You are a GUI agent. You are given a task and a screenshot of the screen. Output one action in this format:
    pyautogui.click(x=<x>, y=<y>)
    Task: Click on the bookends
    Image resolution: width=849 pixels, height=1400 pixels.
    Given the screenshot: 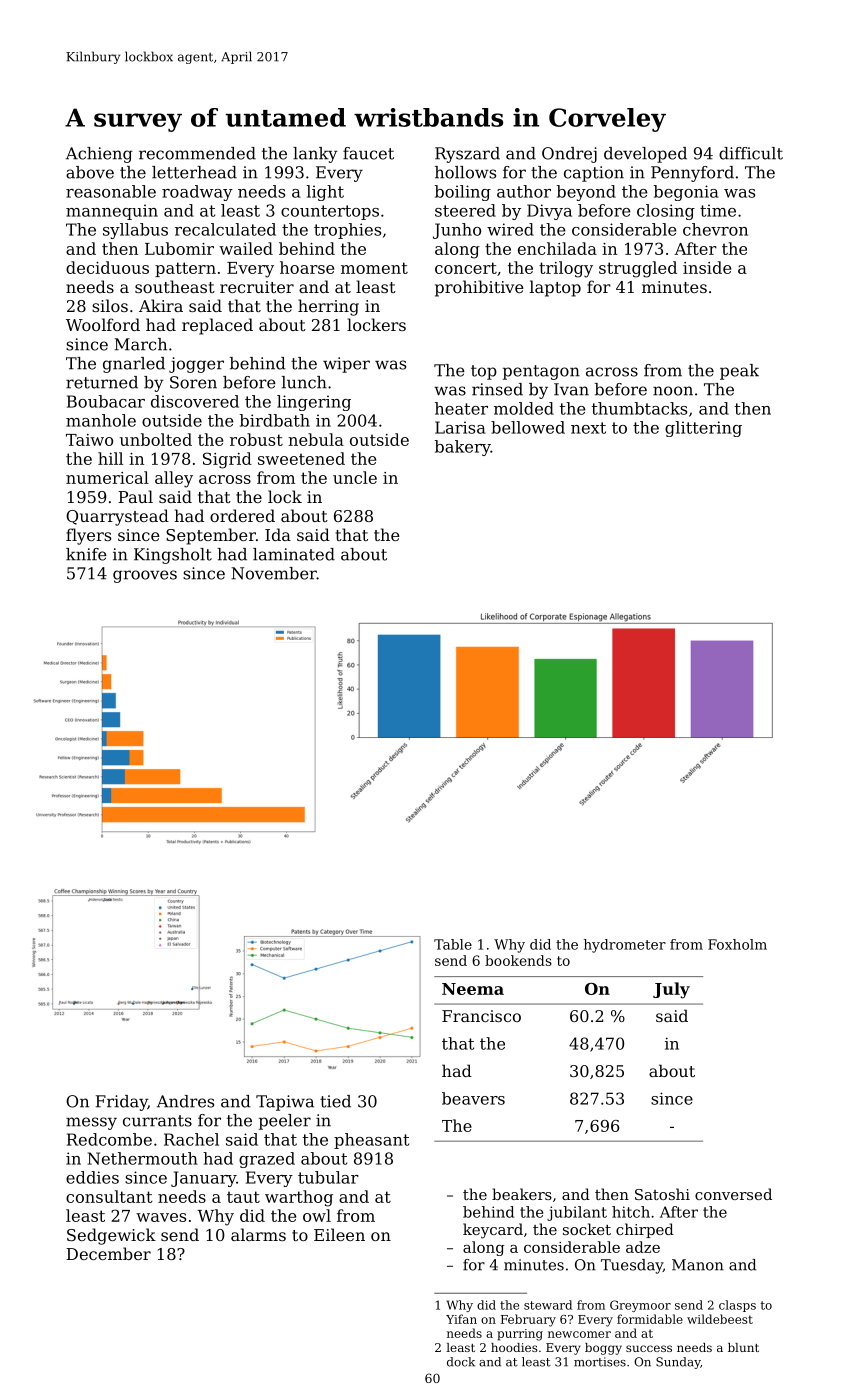 What is the action you would take?
    pyautogui.click(x=518, y=960)
